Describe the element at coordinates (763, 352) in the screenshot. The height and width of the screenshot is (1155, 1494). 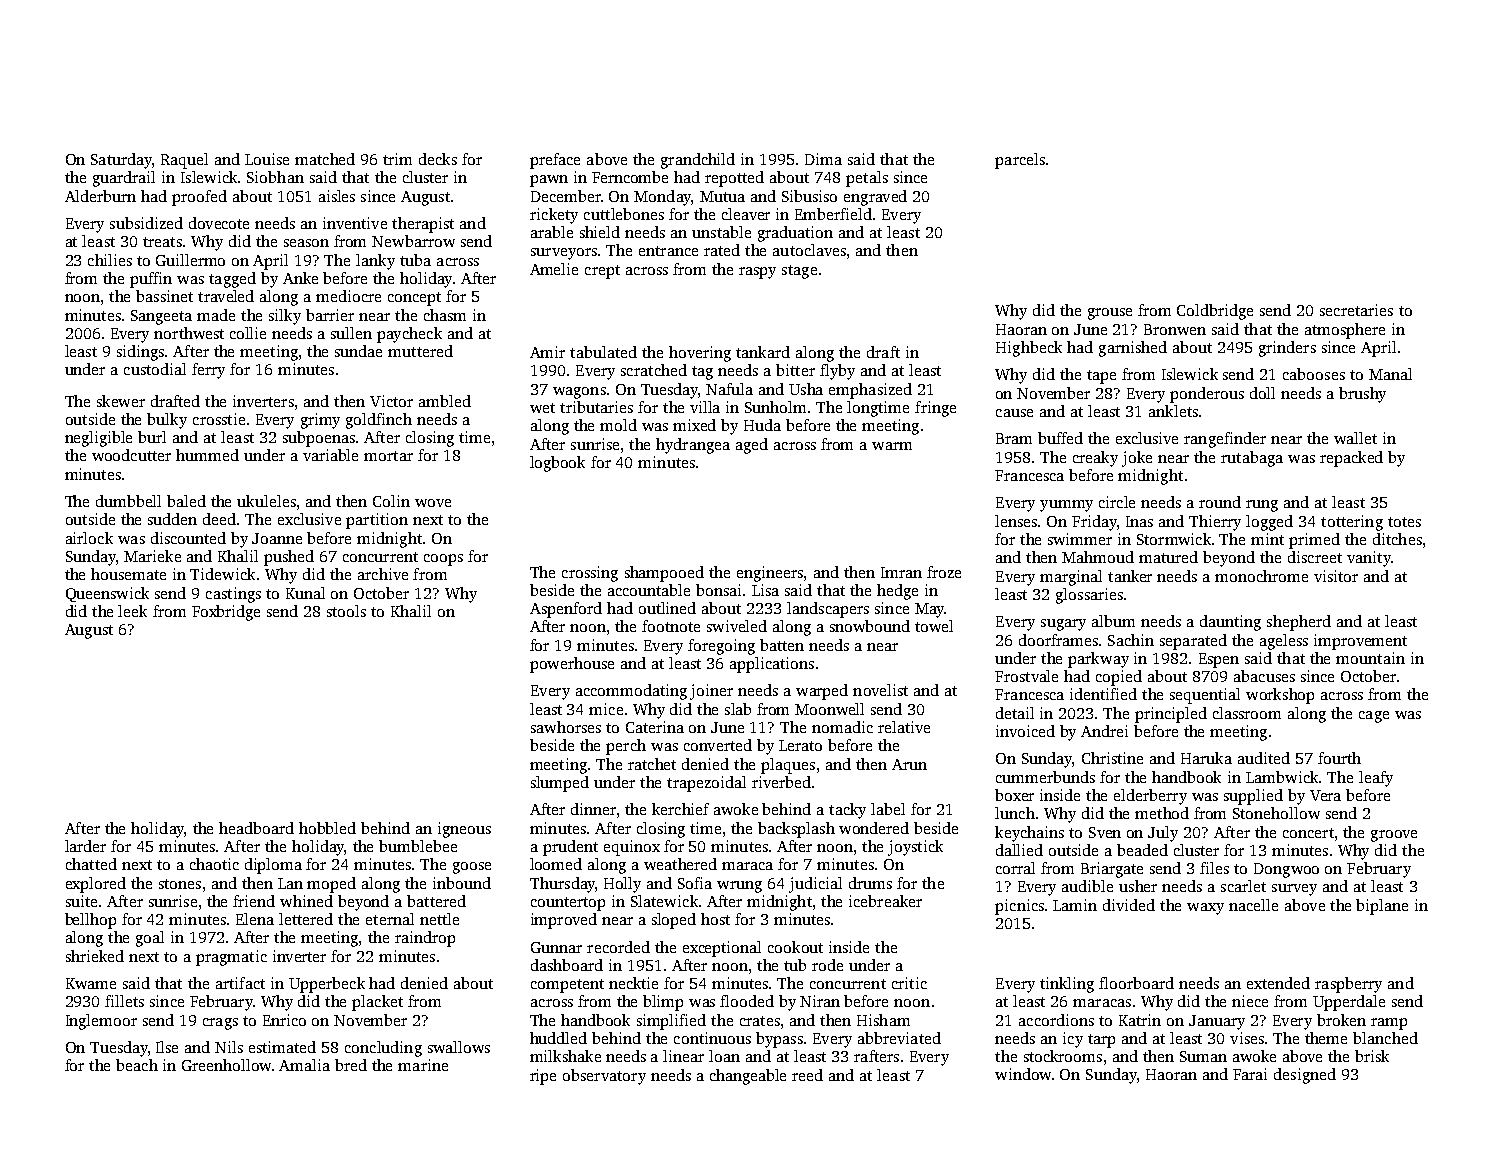
I see `tankard` at that location.
